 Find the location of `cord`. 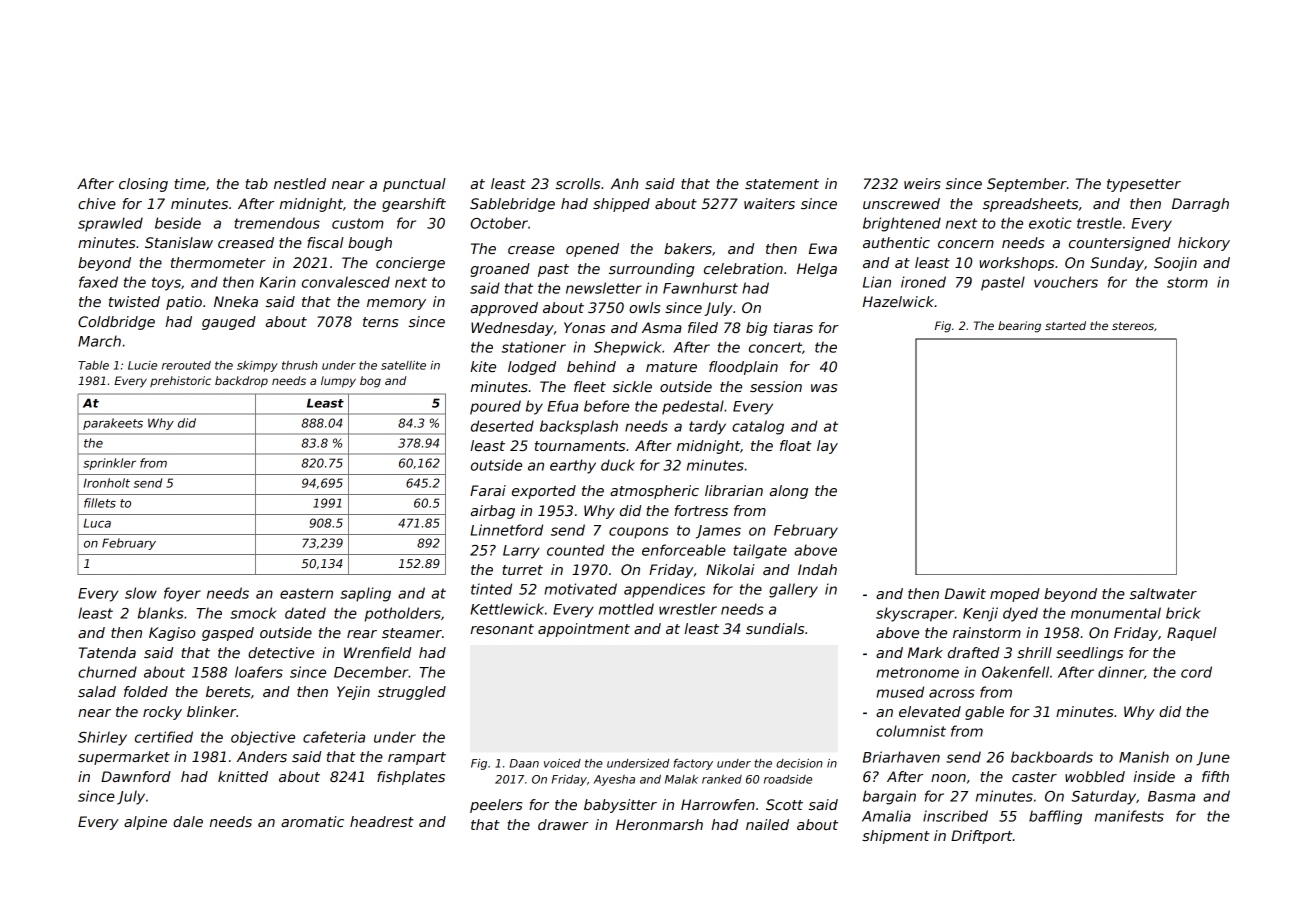

cord is located at coordinates (1196, 672).
